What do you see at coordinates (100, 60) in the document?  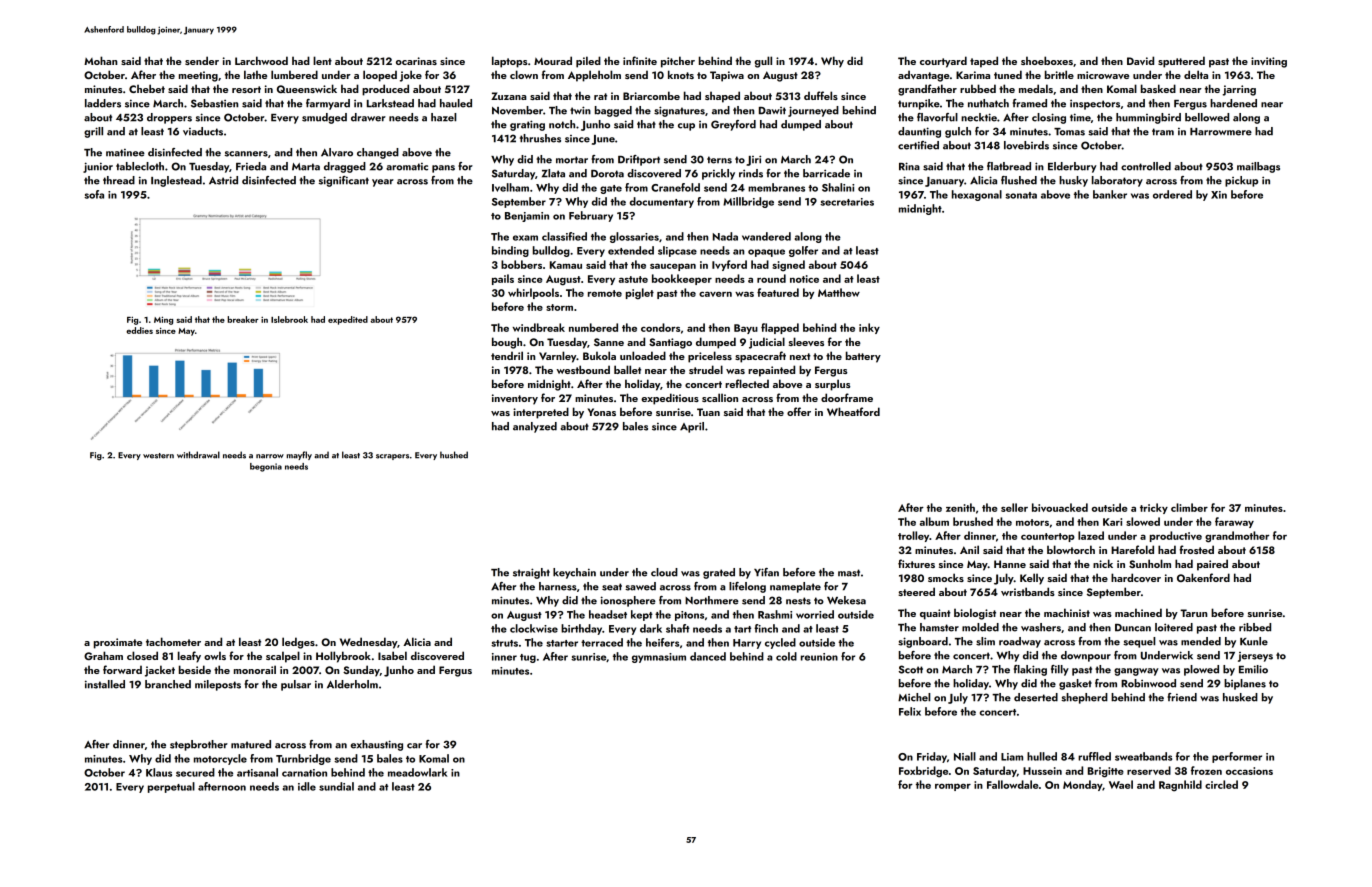 I see `Mohan` at bounding box center [100, 60].
